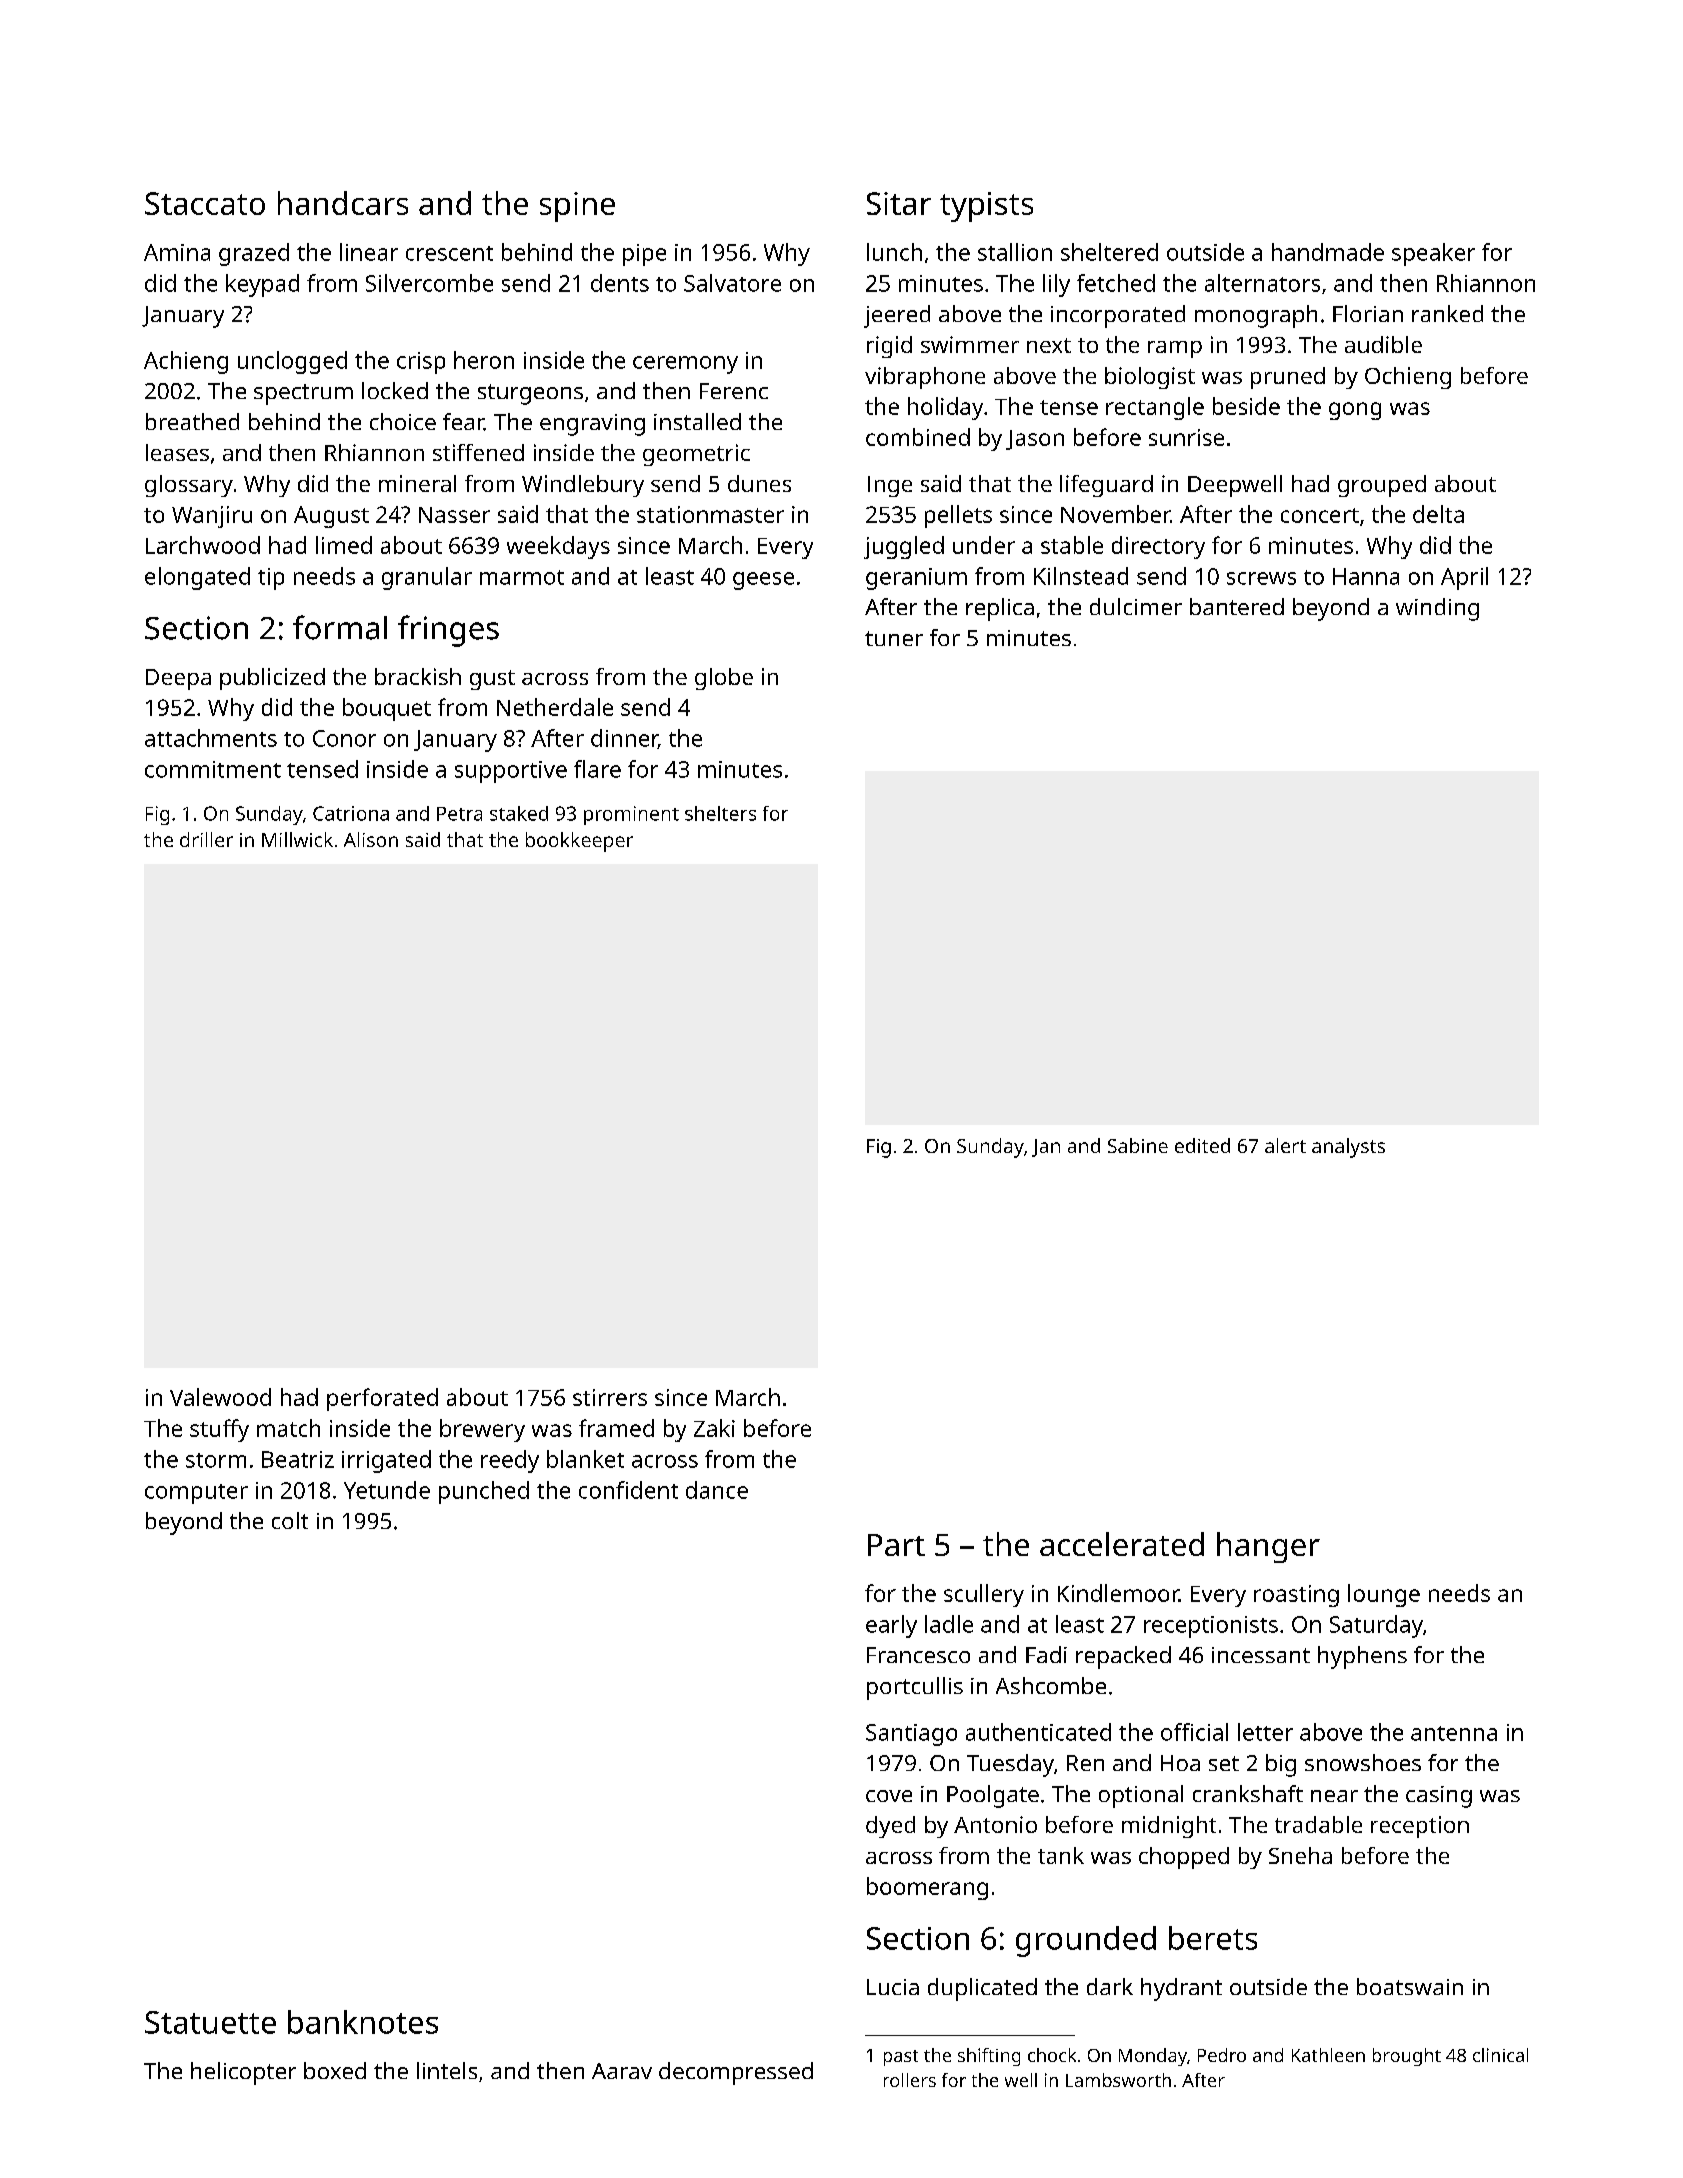 This screenshot has width=1683, height=2178. Describe the element at coordinates (1348, 1148) in the screenshot. I see `analysts` at that location.
